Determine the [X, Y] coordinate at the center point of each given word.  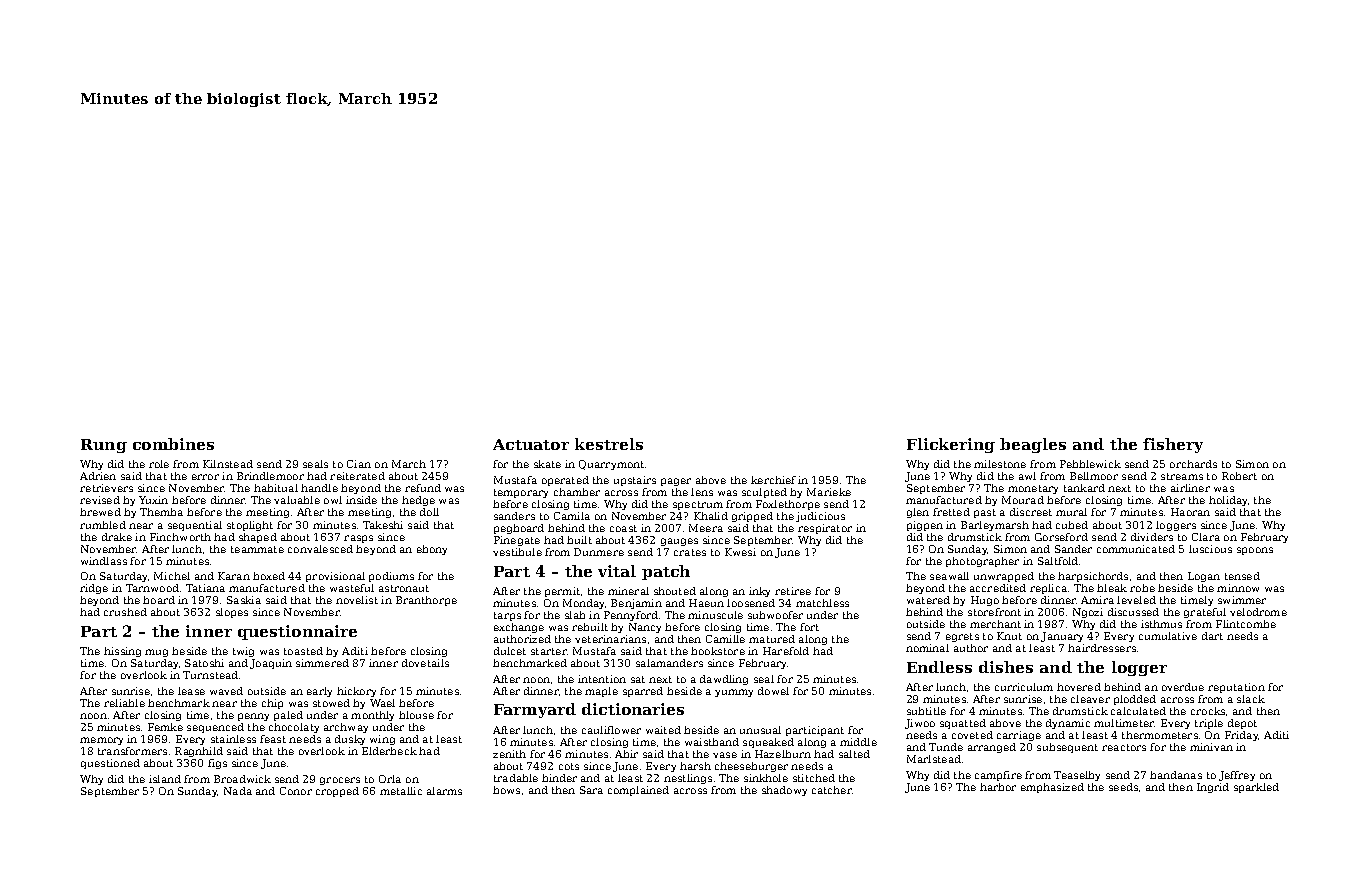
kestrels [609, 444]
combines [173, 444]
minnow [1238, 588]
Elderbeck [389, 751]
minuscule [715, 615]
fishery [1173, 445]
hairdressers [1102, 648]
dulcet [510, 651]
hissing [122, 652]
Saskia [244, 600]
